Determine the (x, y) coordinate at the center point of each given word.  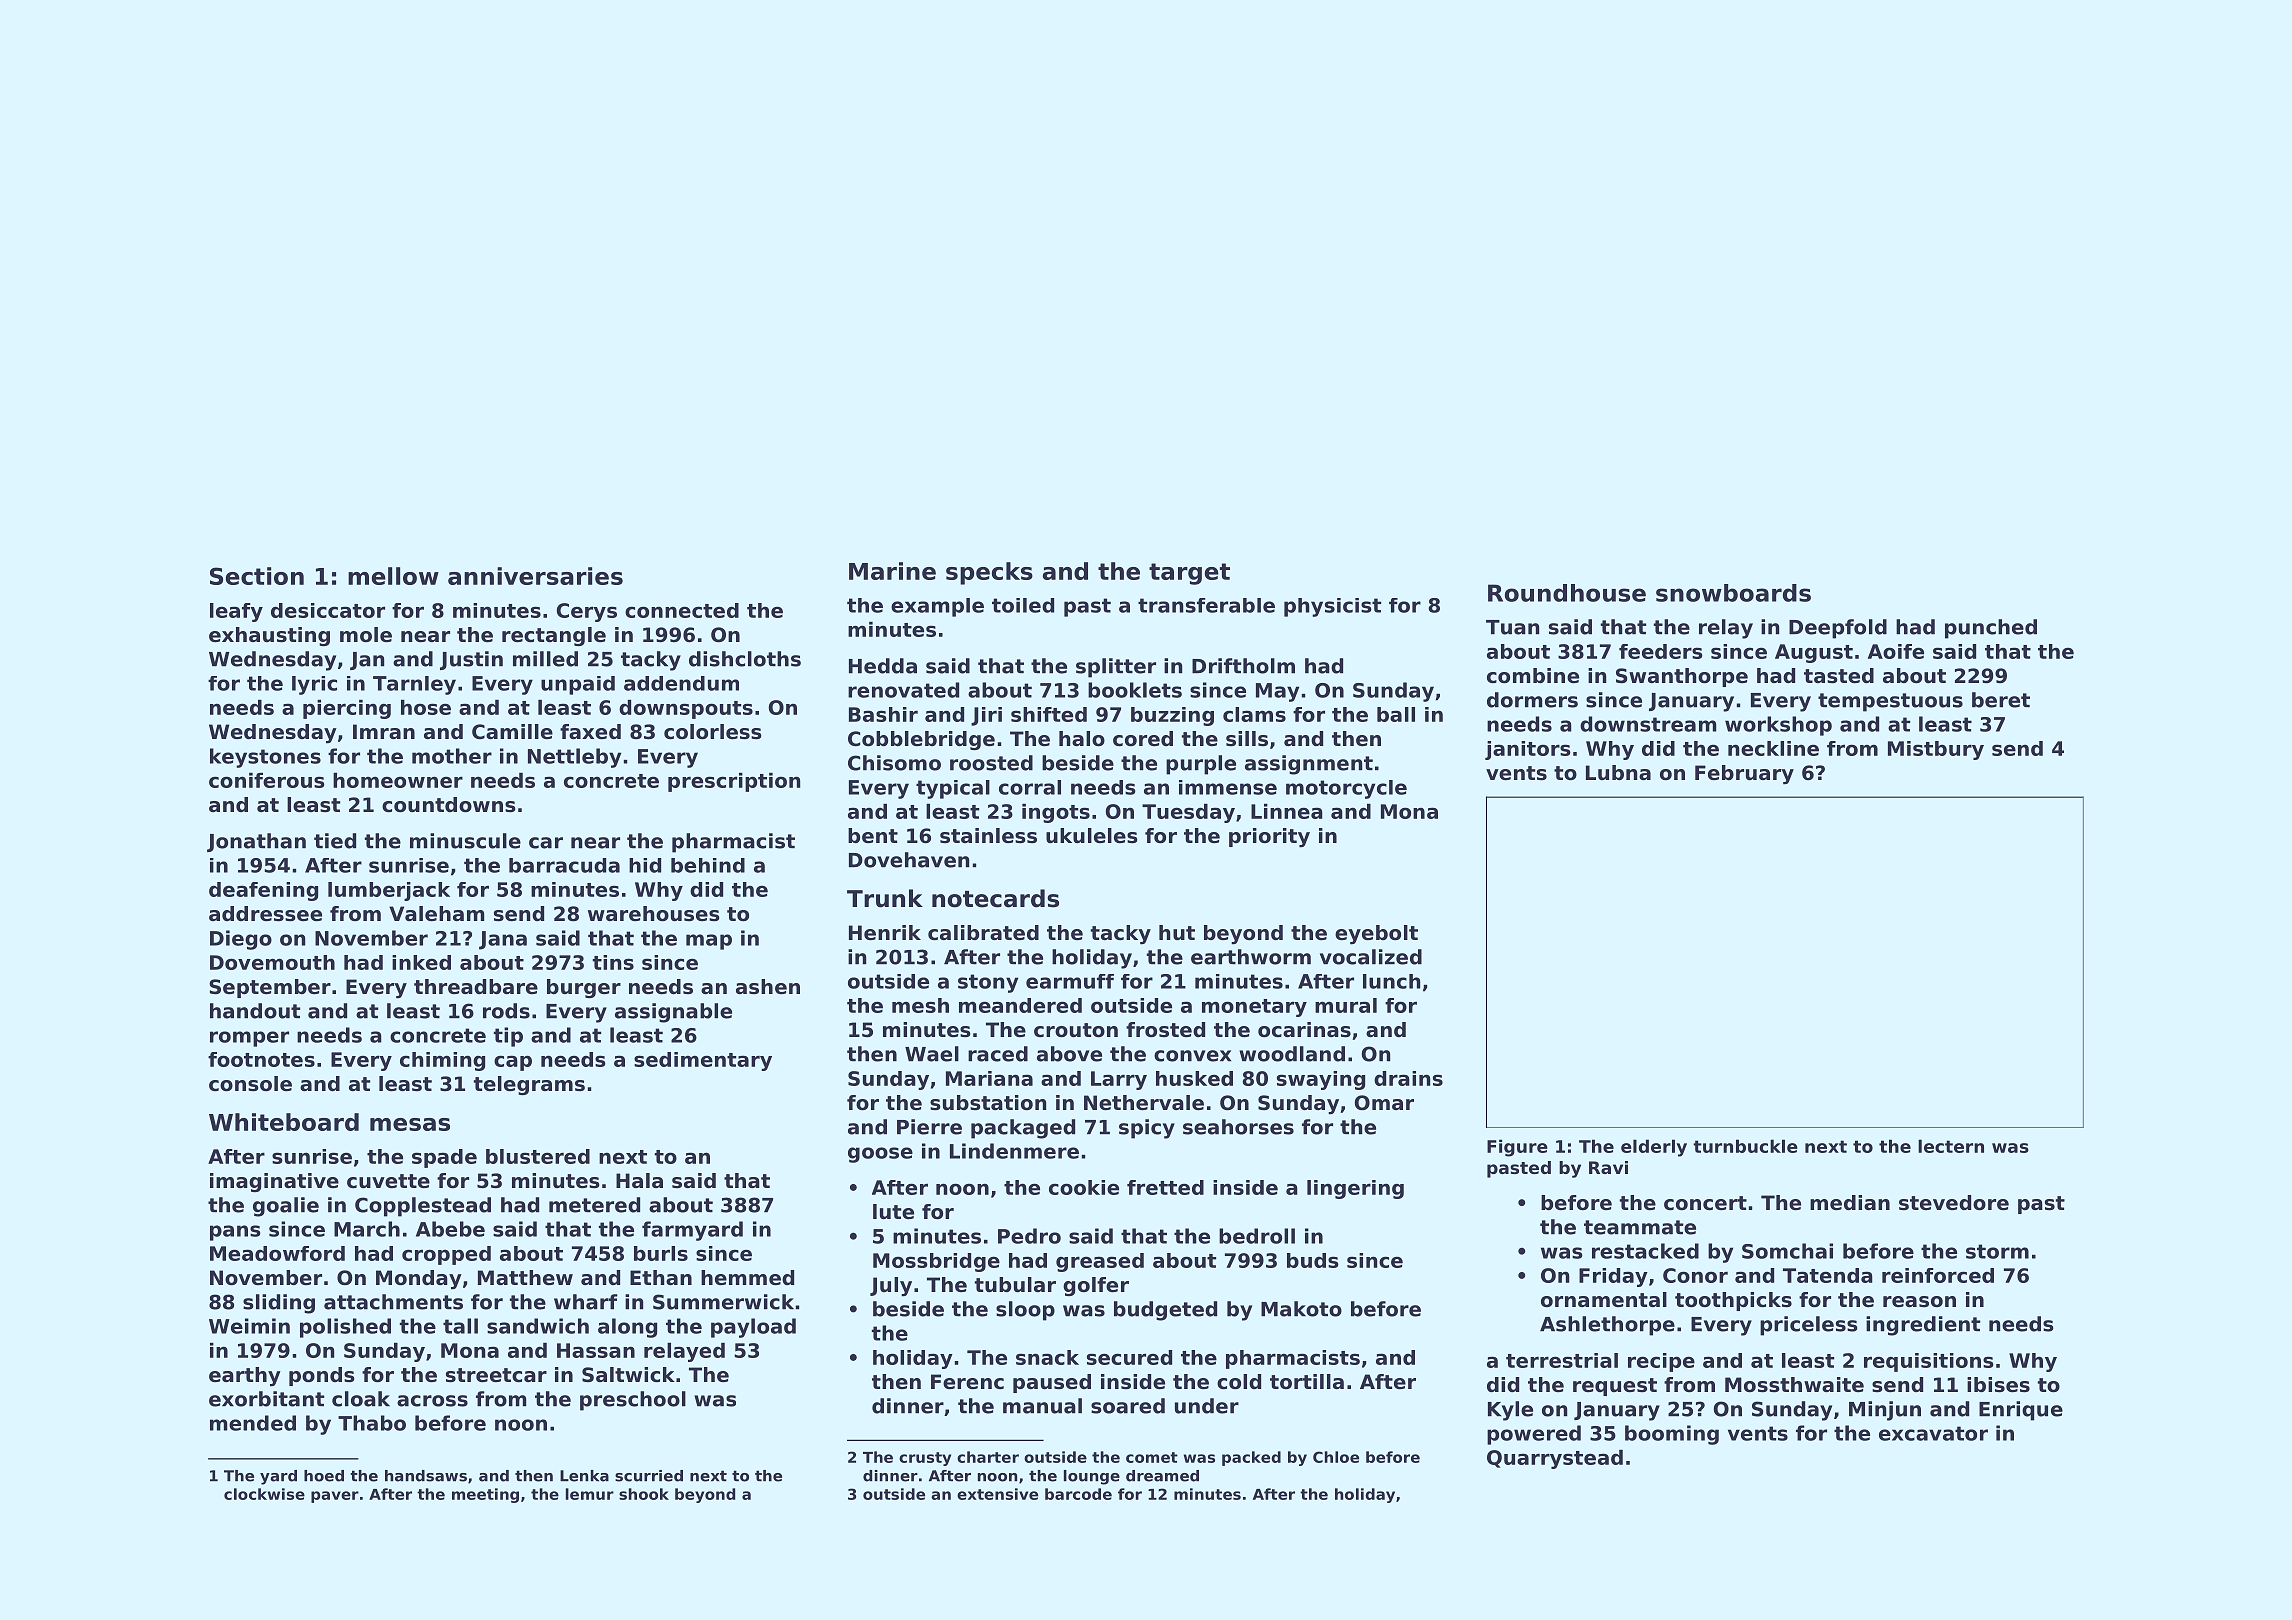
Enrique (2021, 1411)
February (1744, 775)
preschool (633, 1401)
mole (366, 635)
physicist (1332, 607)
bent (873, 836)
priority (1269, 838)
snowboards (1733, 593)
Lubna (1618, 773)
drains (1408, 1078)
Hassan (596, 1350)
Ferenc (967, 1382)
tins (613, 962)
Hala (639, 1180)
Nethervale (1144, 1103)
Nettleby (574, 758)
